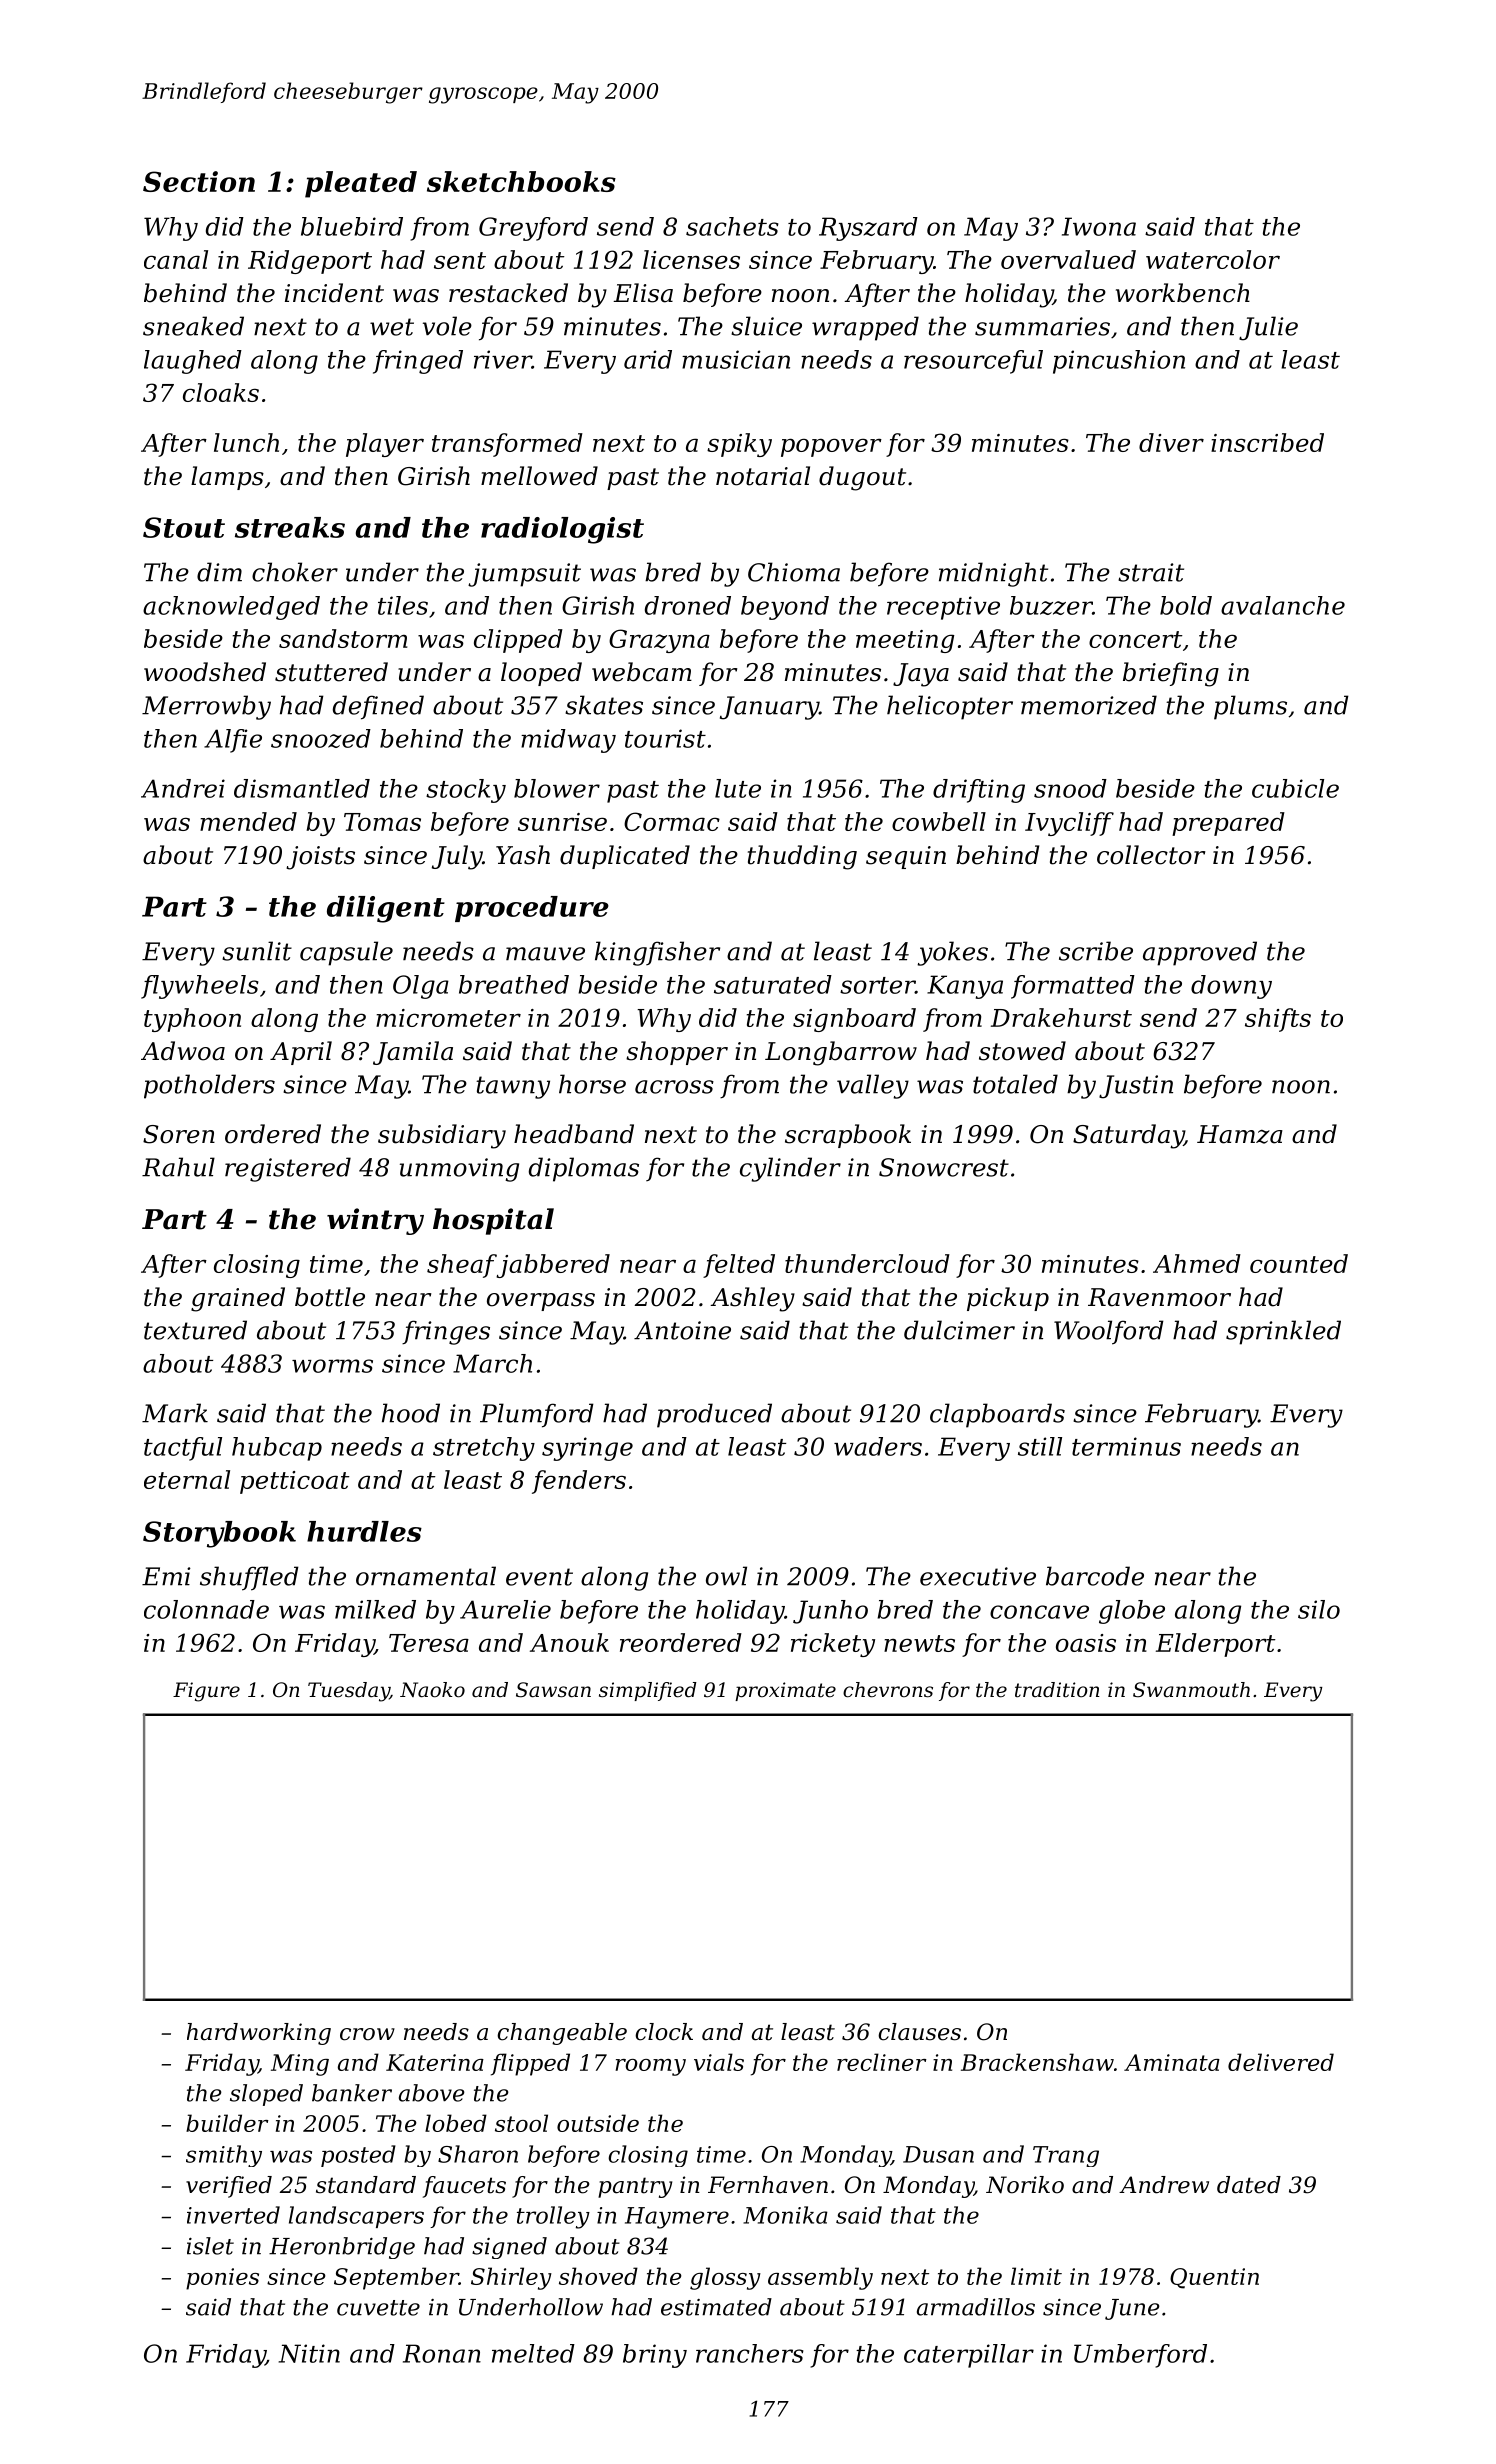 This page has width=1496, height=2464. I want to click on vials, so click(719, 2062).
